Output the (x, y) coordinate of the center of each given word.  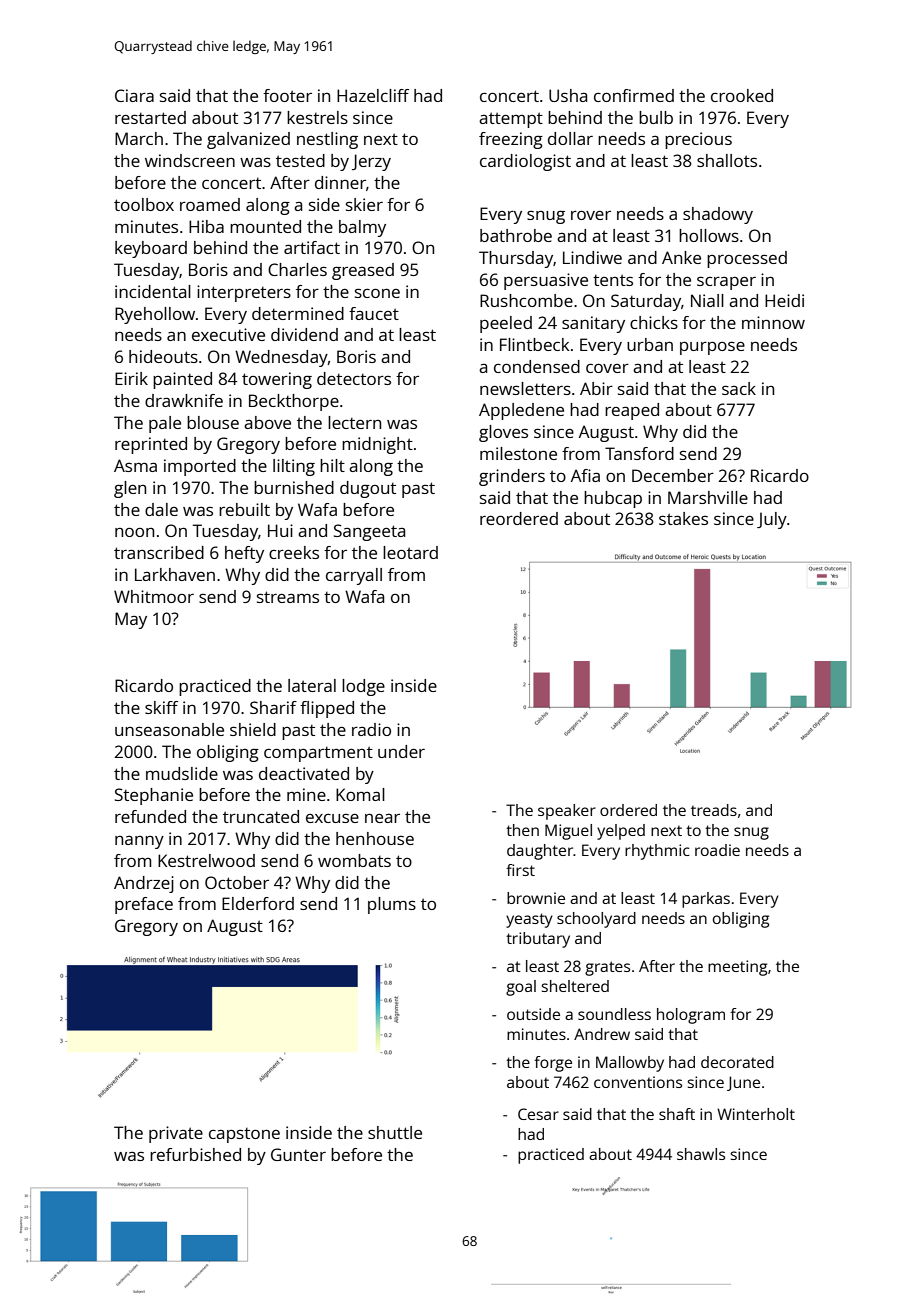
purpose (712, 348)
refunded (150, 816)
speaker (567, 812)
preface (144, 905)
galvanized (248, 140)
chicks (654, 322)
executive (228, 334)
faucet (374, 313)
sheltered (575, 986)
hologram (691, 1016)
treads (714, 810)
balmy (362, 228)
